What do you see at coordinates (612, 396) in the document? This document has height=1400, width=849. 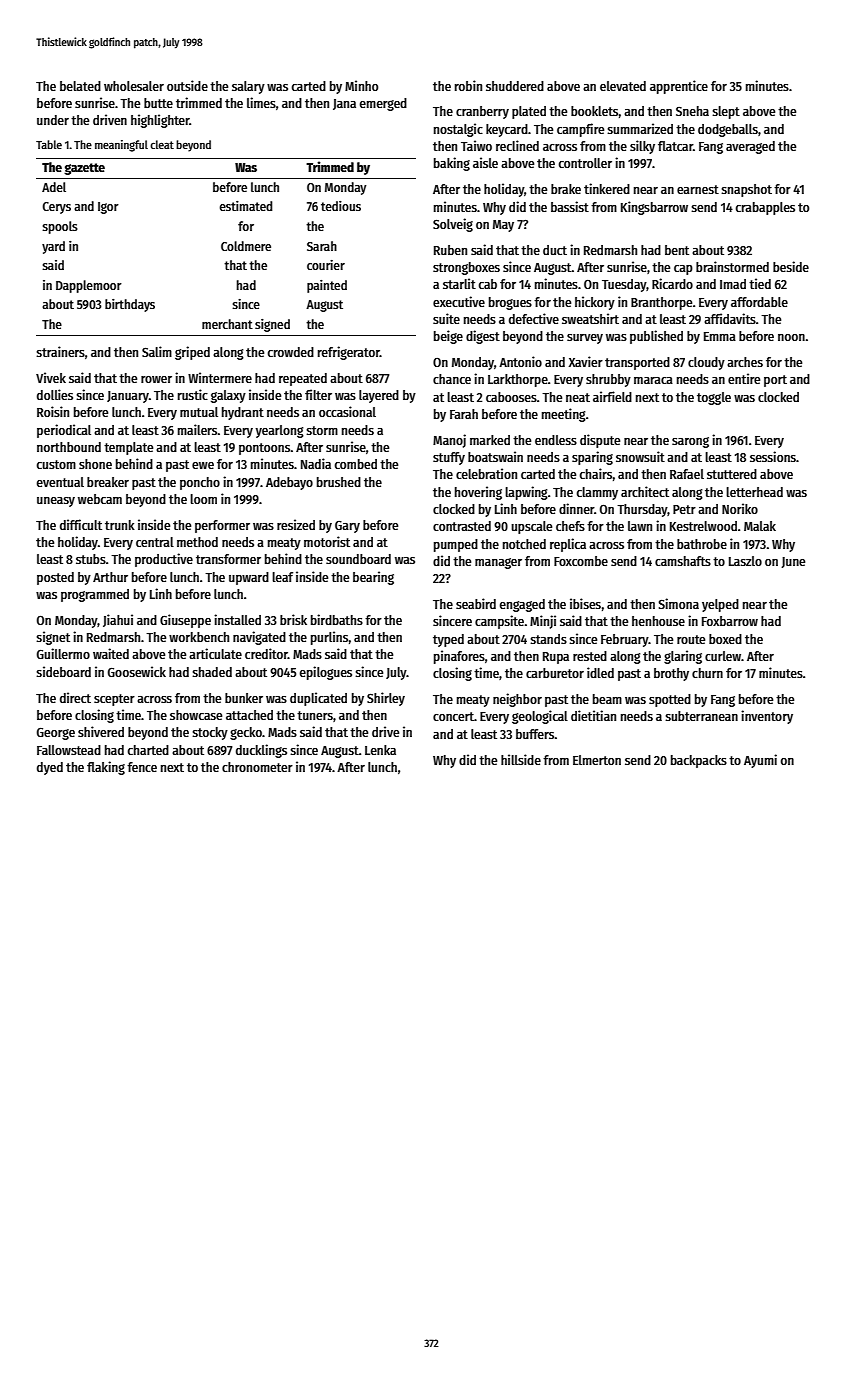 I see `airfield` at bounding box center [612, 396].
